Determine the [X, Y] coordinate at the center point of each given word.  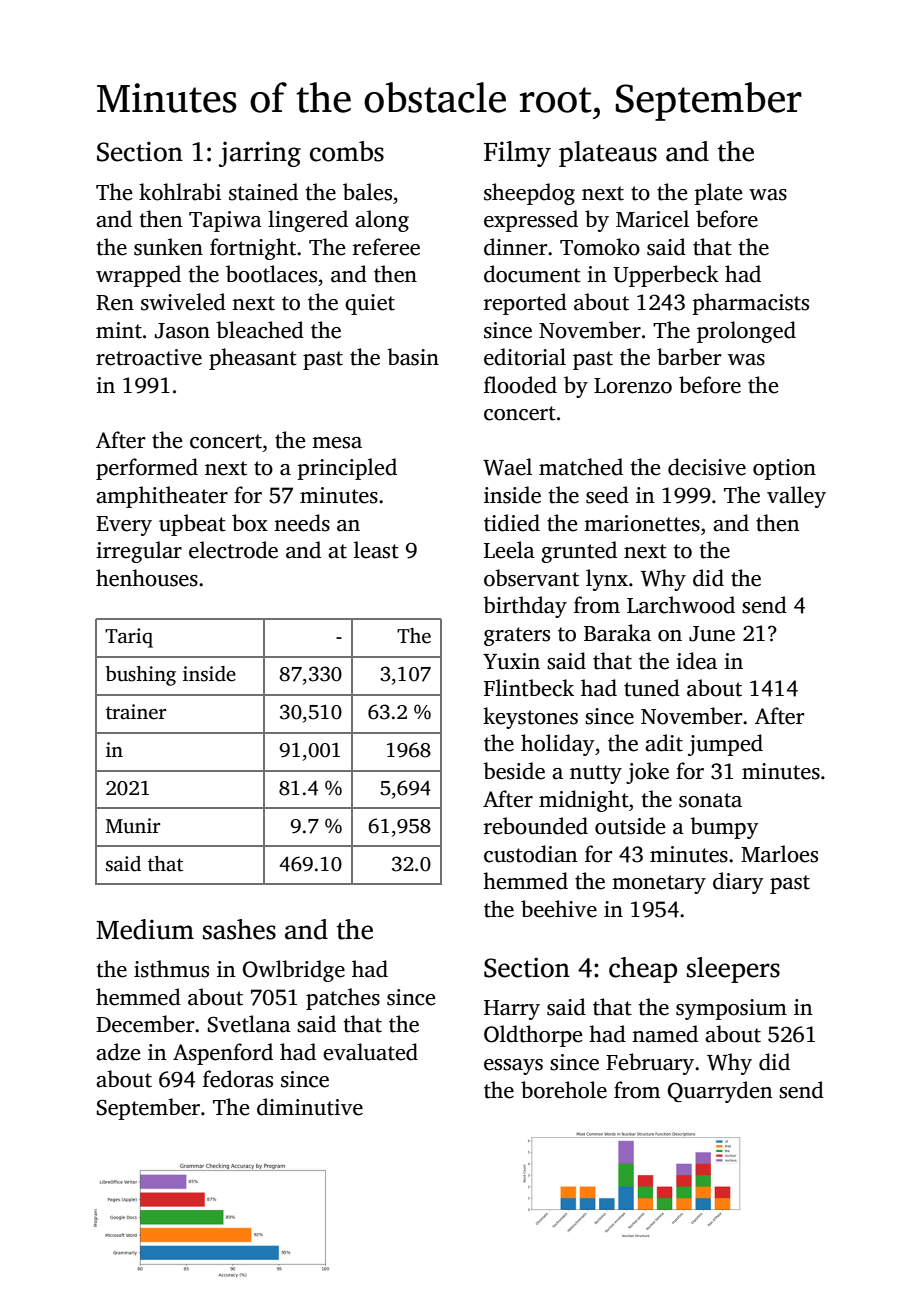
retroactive [149, 357]
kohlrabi [180, 192]
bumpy [724, 828]
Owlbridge [294, 971]
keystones [530, 718]
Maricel [652, 219]
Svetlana [249, 1024]
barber [689, 357]
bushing [141, 676]
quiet [370, 304]
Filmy [517, 154]
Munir [133, 826]
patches [343, 999]
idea [696, 661]
